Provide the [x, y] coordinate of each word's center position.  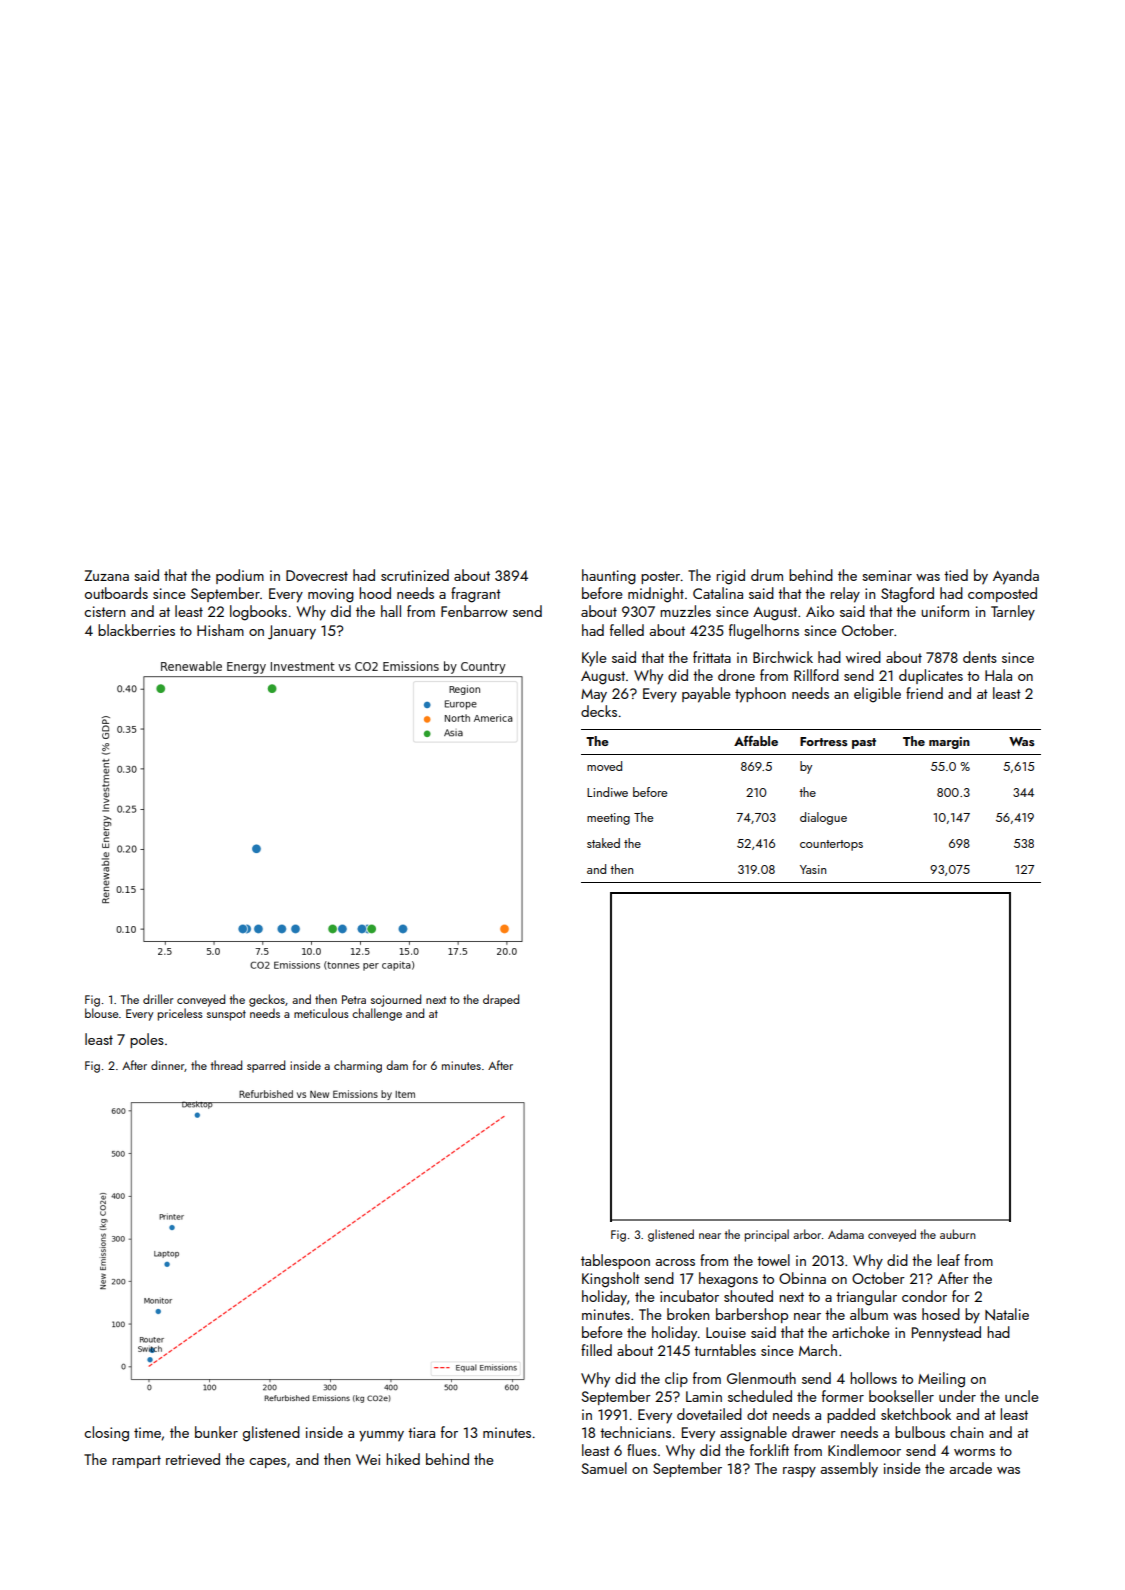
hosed [941, 1314]
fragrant [476, 595]
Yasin [813, 869]
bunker [216, 1432]
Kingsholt [611, 1280]
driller [158, 999]
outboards [116, 593]
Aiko [820, 611]
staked [603, 843]
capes [267, 1463]
